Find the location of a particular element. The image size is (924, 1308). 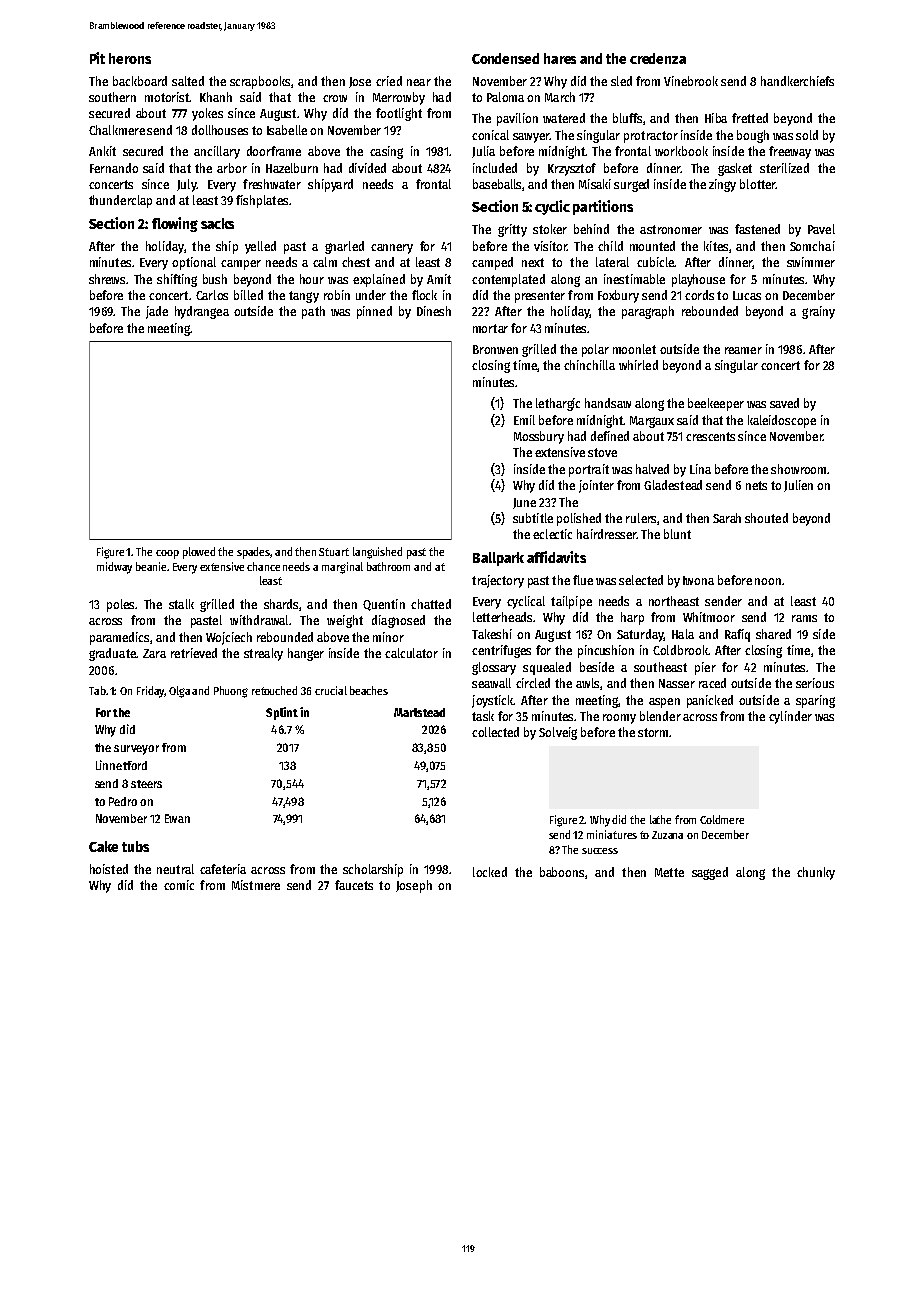

shouted is located at coordinates (766, 518).
